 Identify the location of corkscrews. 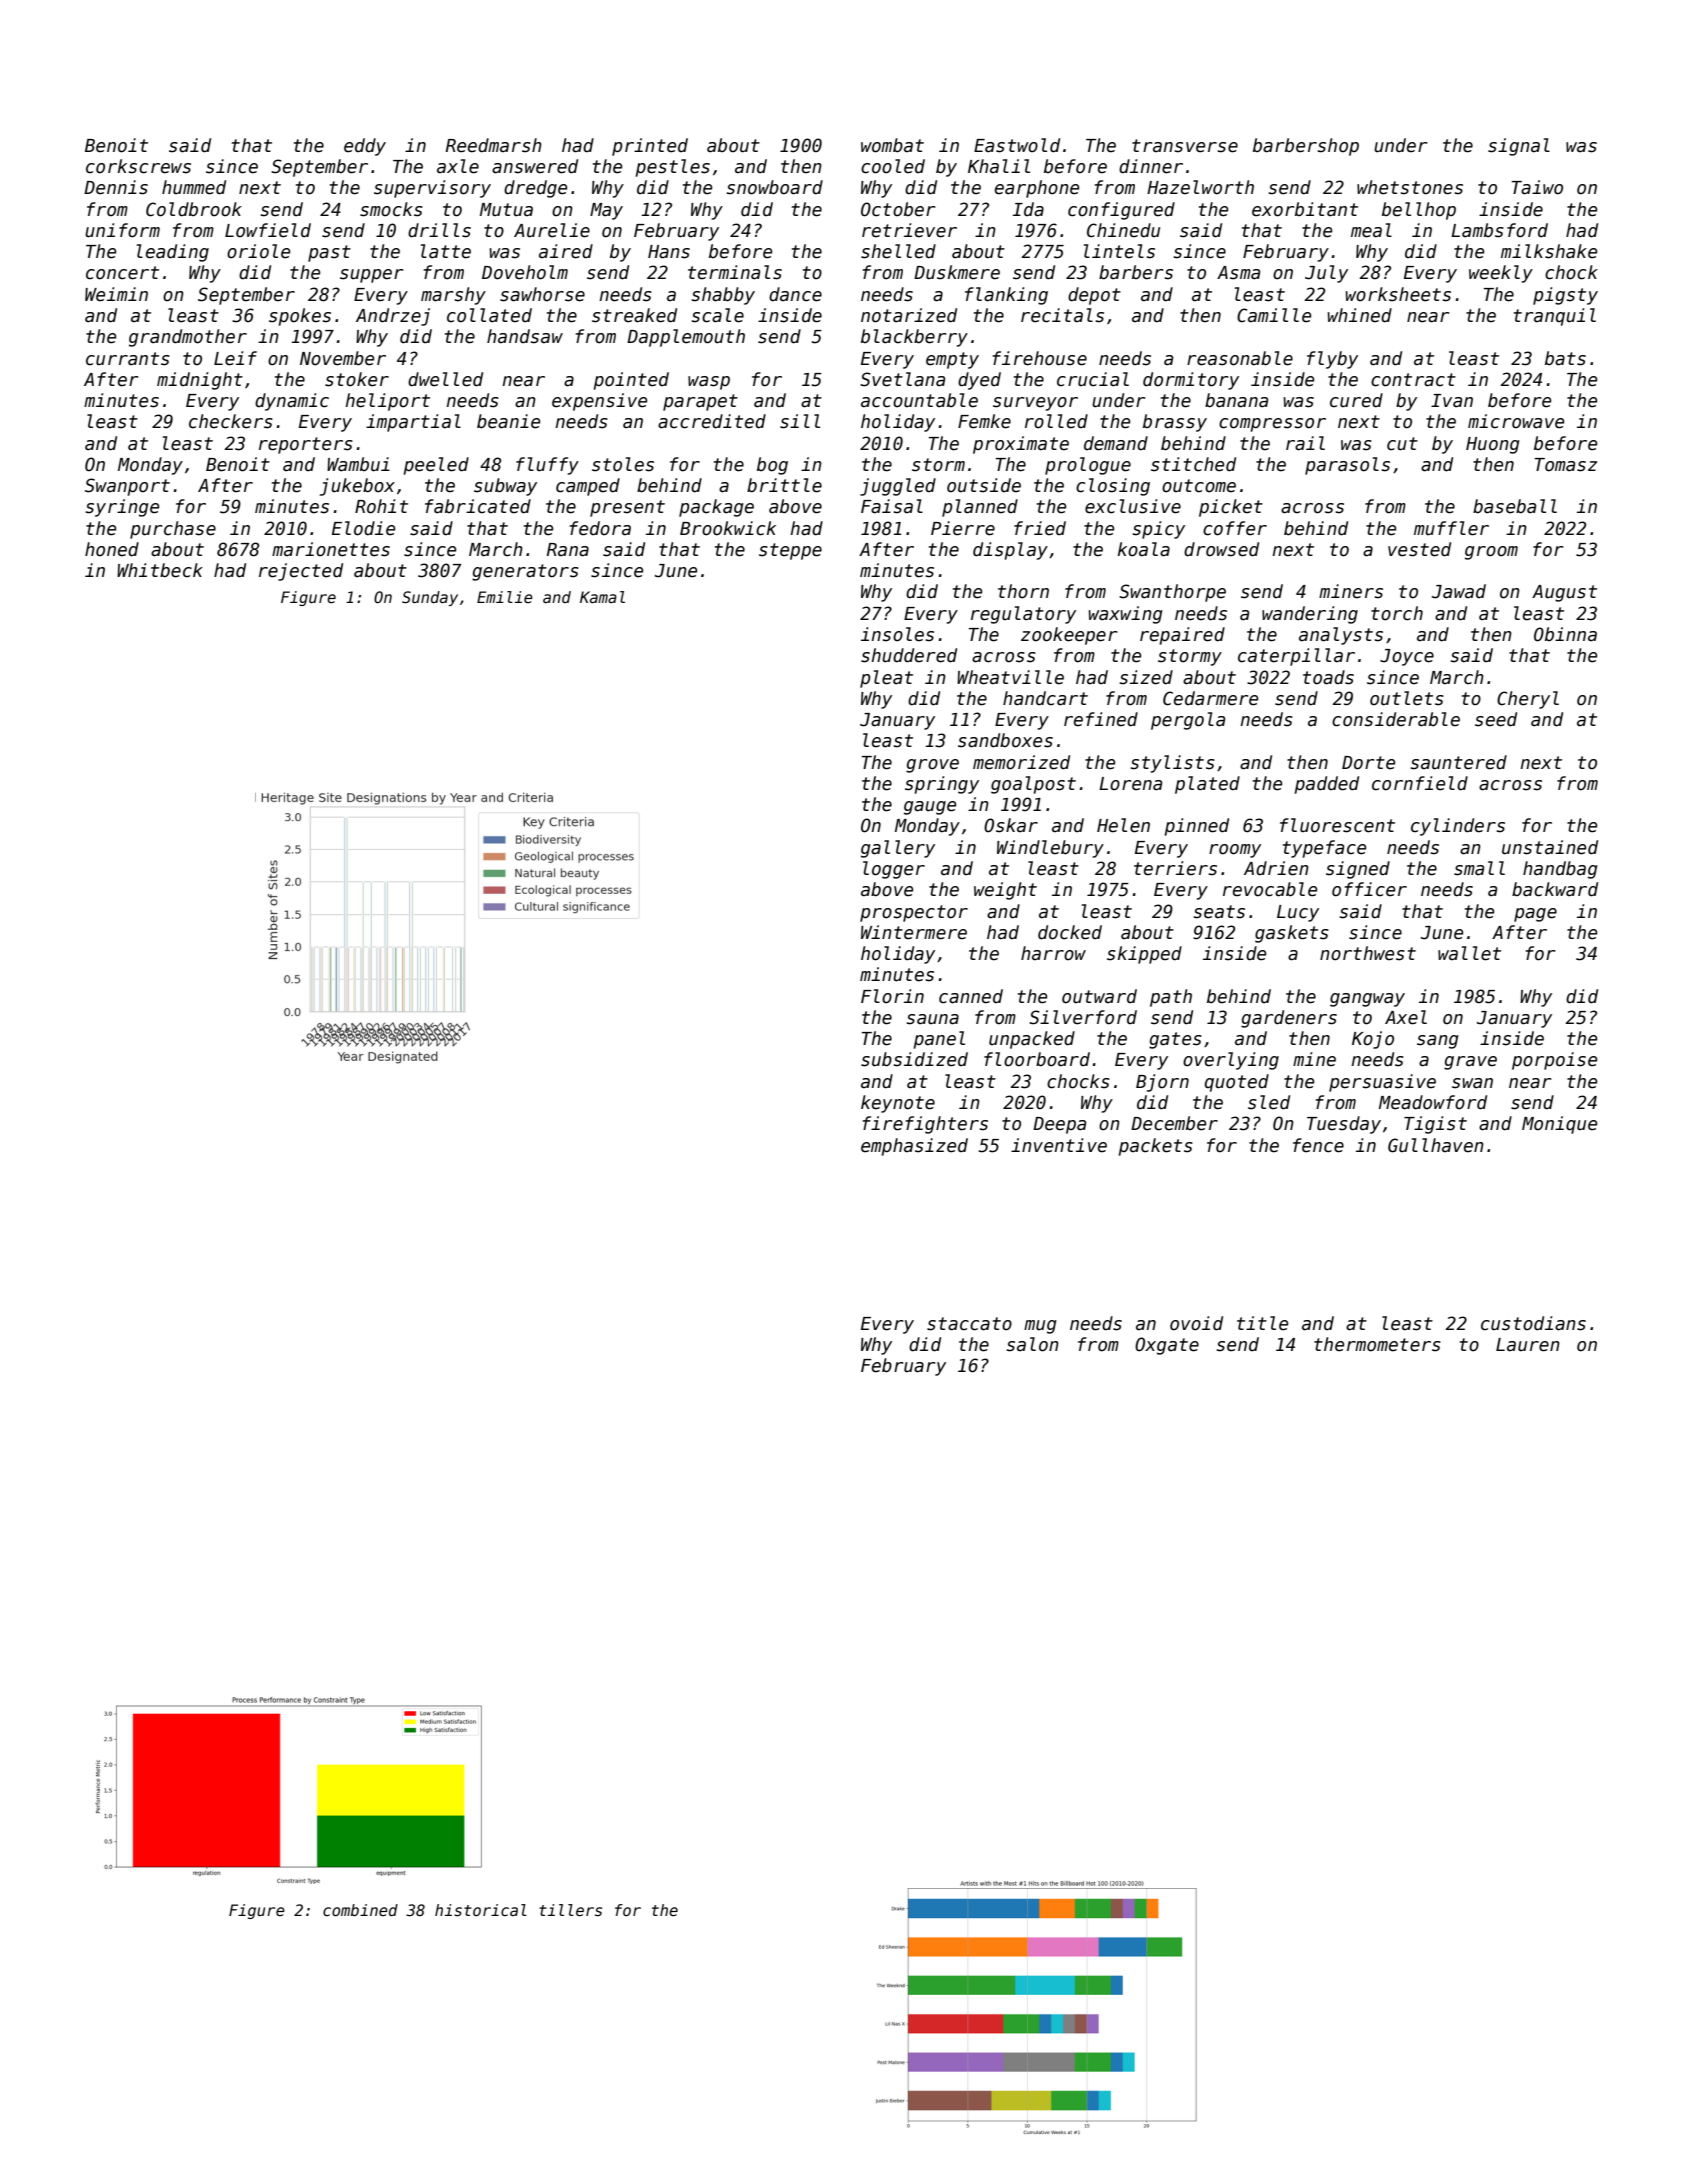
(138, 166).
